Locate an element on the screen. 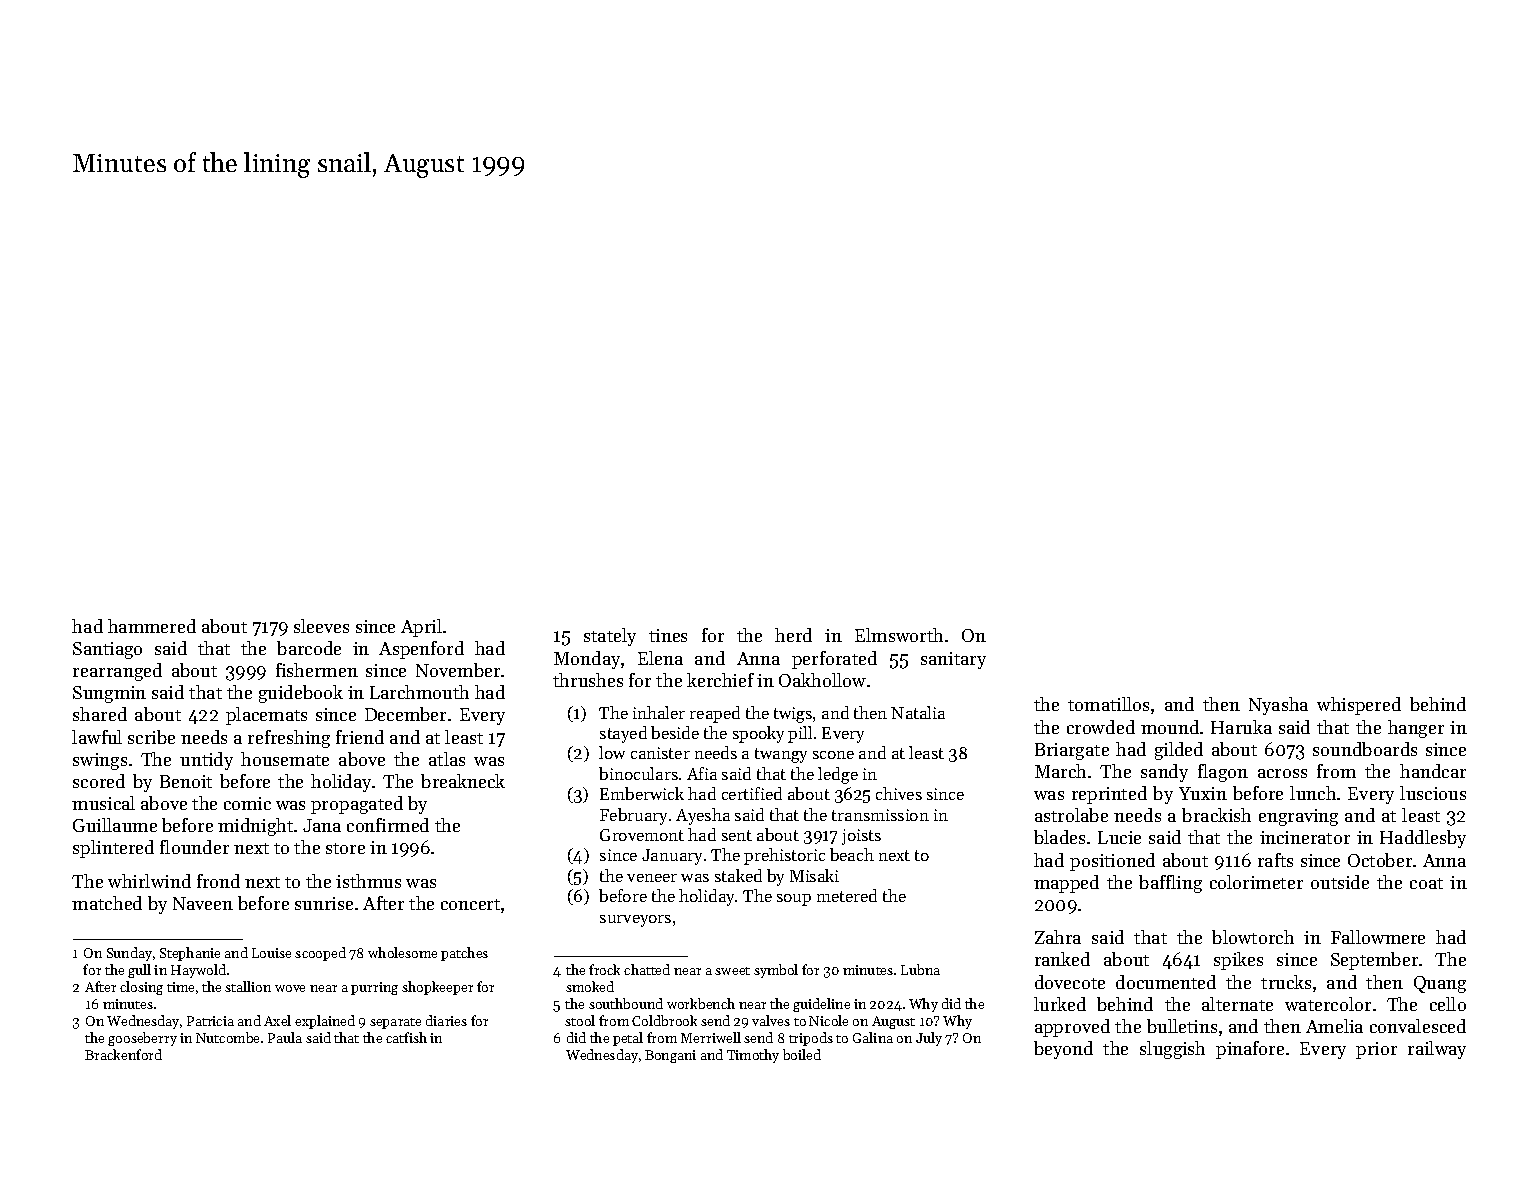  reprinted is located at coordinates (1109, 795).
